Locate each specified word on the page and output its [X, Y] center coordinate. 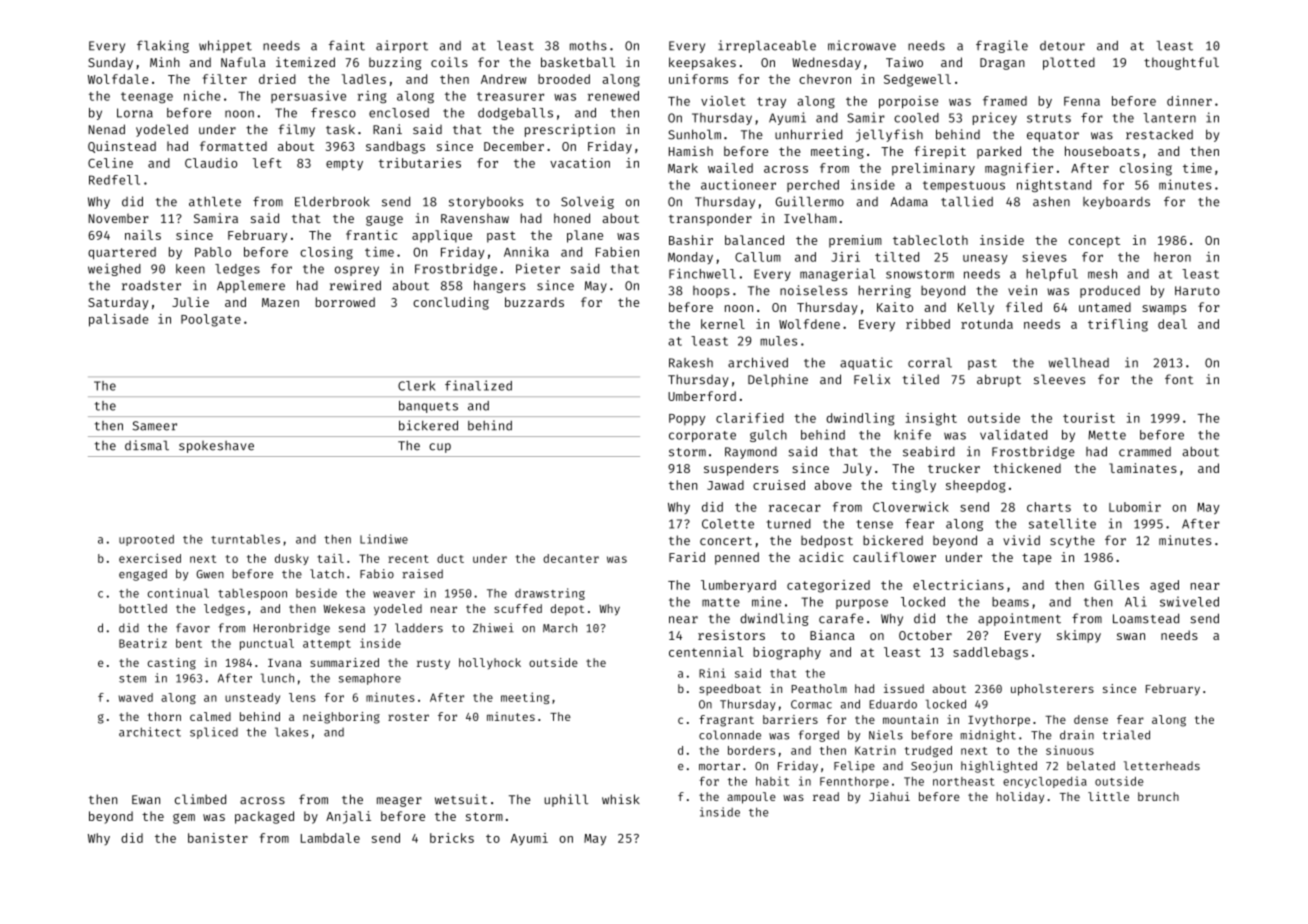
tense [874, 524]
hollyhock [490, 663]
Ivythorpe [999, 721]
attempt [327, 645]
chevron [825, 79]
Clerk [416, 386]
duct [450, 558]
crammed [1145, 452]
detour [1062, 46]
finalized [478, 385]
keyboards [1116, 203]
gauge [384, 221]
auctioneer [738, 184]
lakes [291, 732]
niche [202, 95]
